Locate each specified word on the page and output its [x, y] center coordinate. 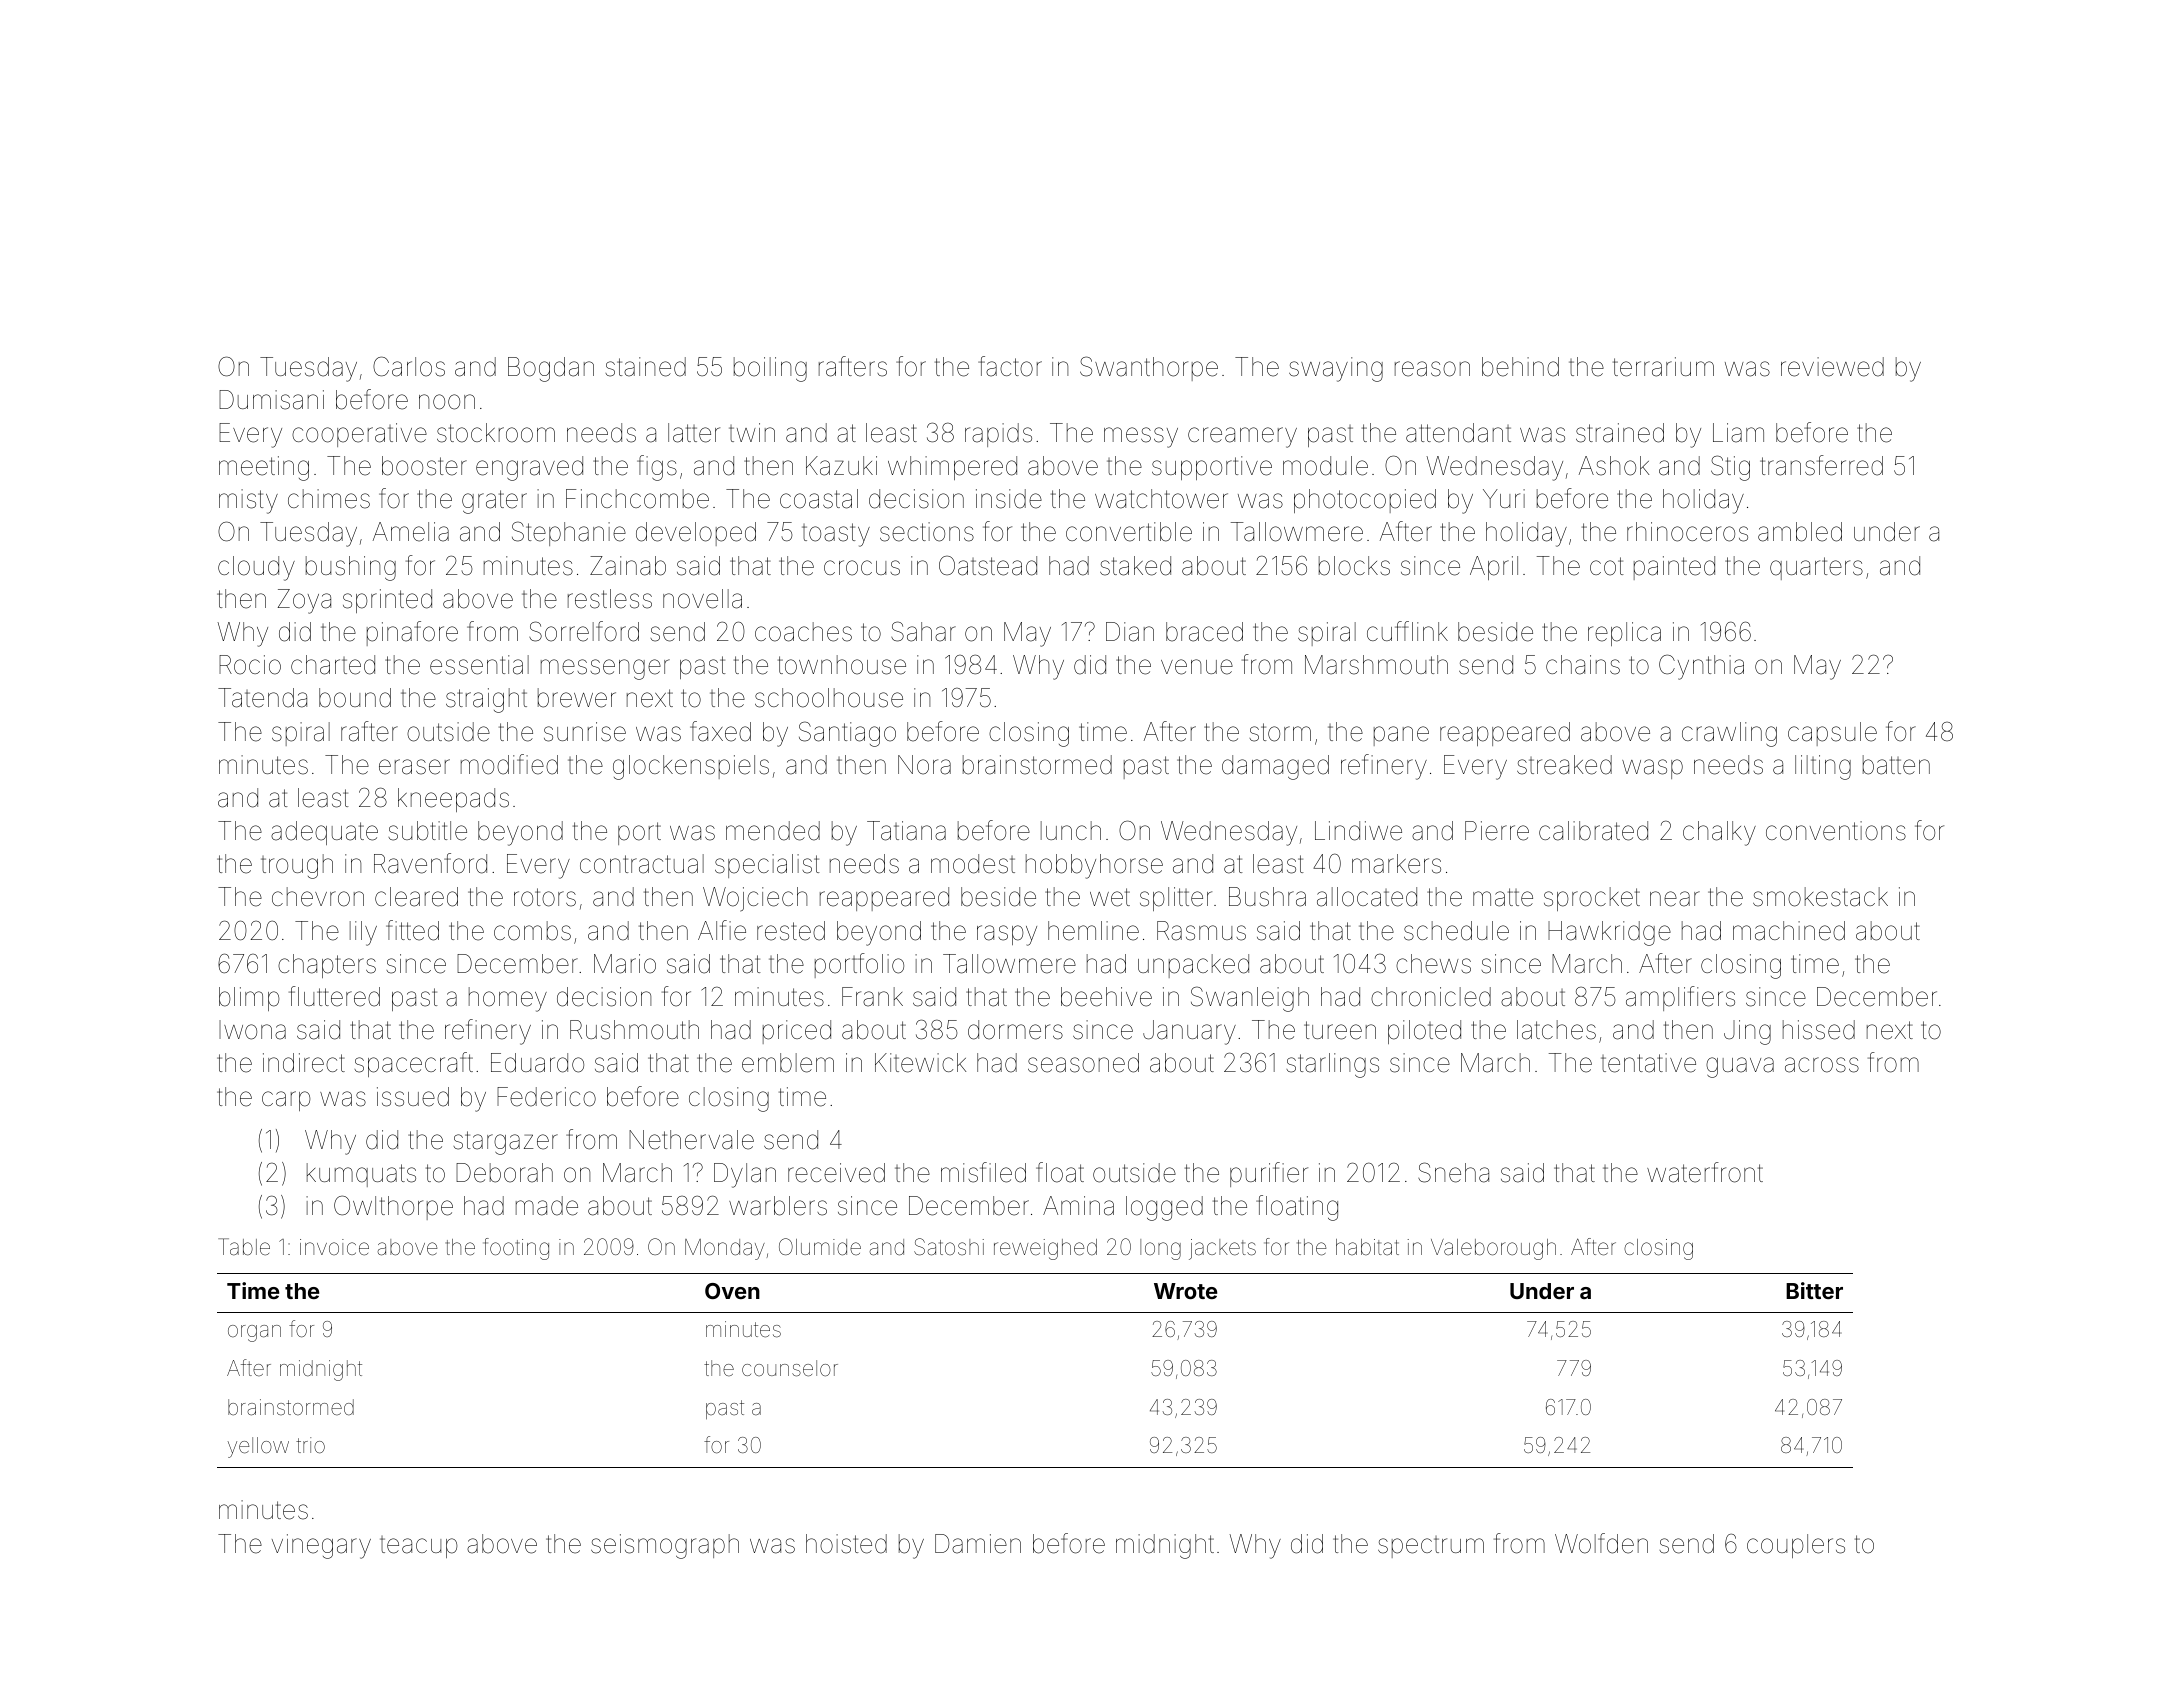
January [1189, 1032]
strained [1620, 433]
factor [1010, 366]
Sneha [1453, 1172]
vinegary [321, 1546]
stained [645, 367]
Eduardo [537, 1063]
